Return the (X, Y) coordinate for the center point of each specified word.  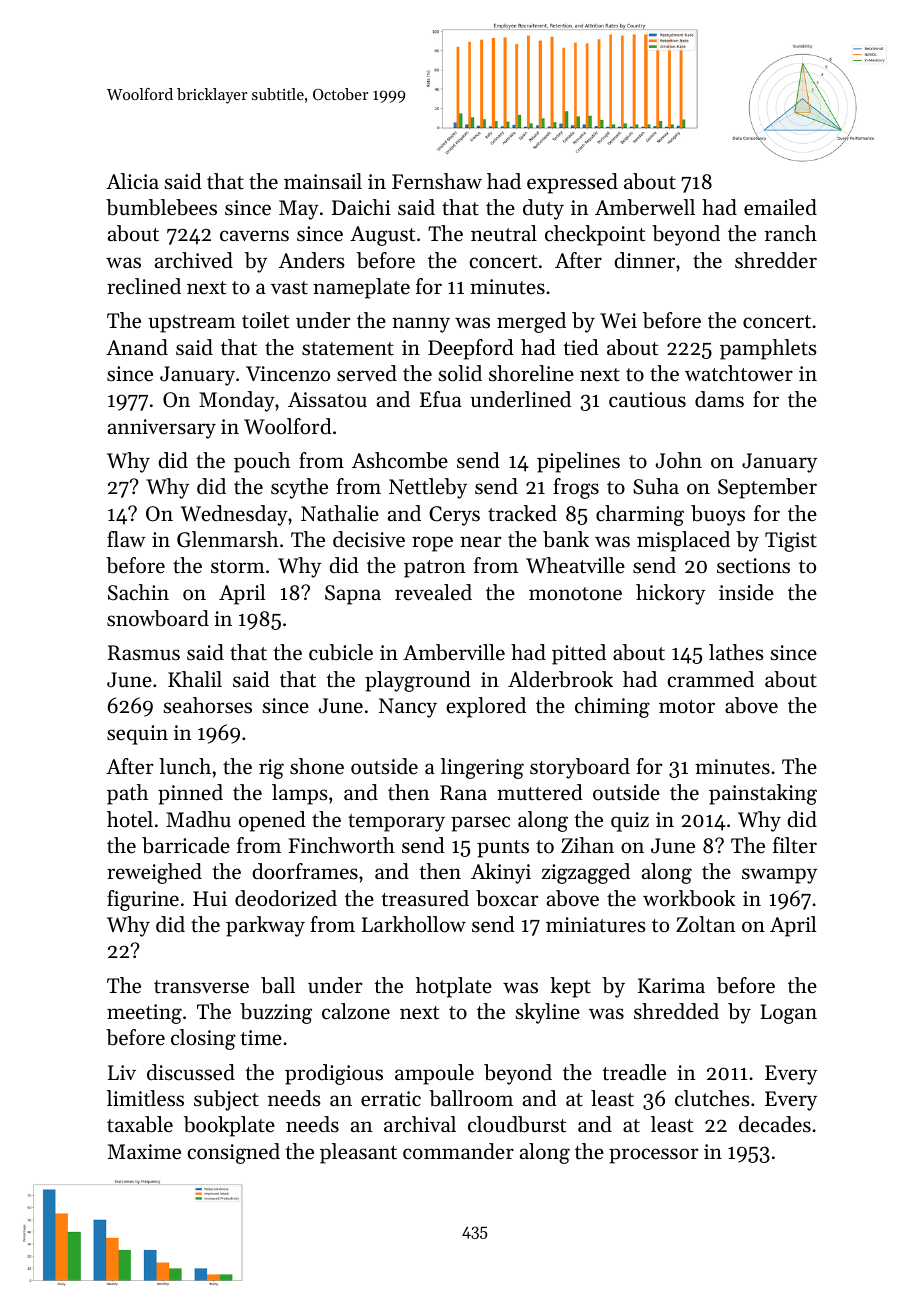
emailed (780, 207)
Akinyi (501, 873)
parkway (265, 926)
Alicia (132, 181)
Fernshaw (437, 181)
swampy (779, 876)
